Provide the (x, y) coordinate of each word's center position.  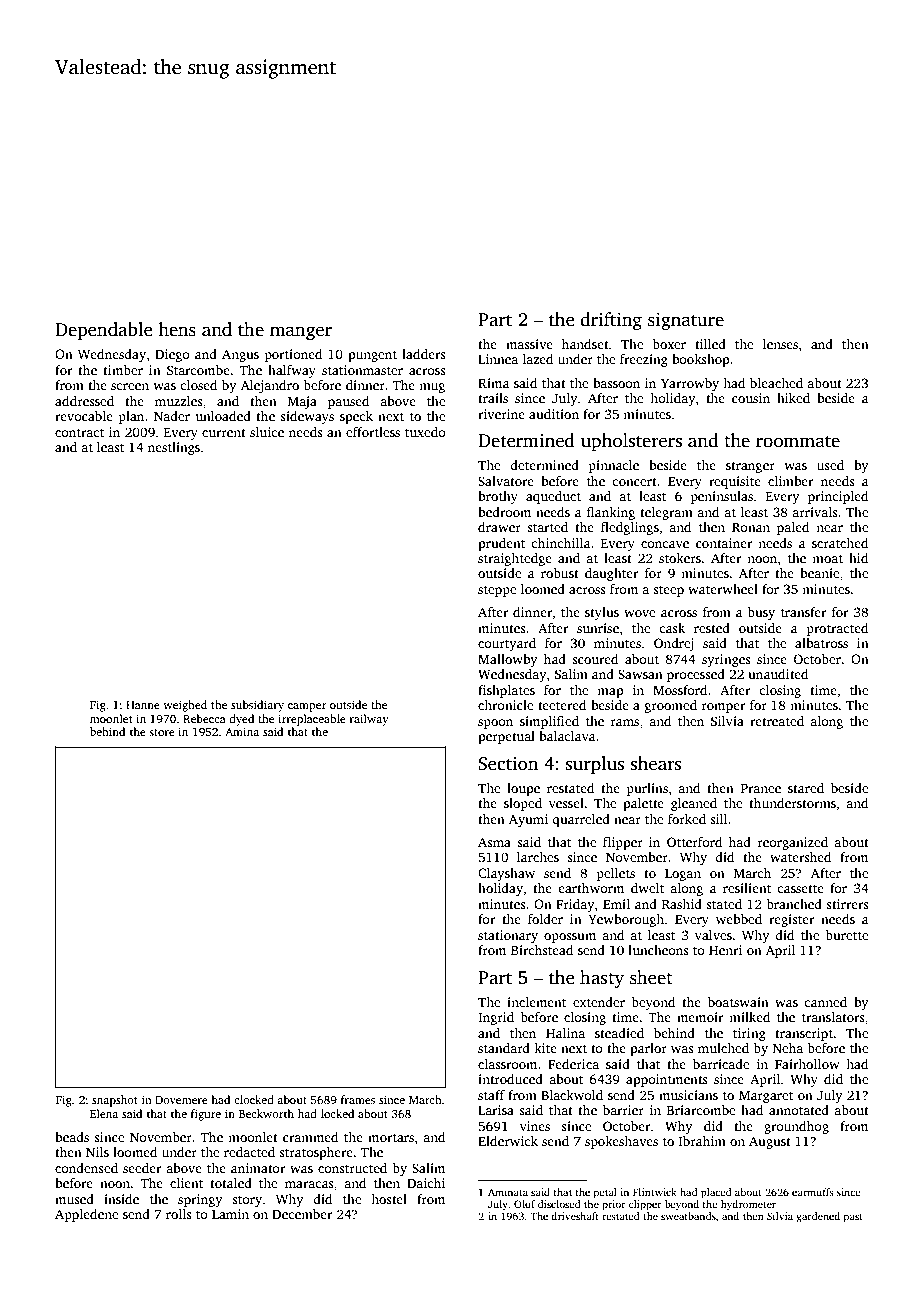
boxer (669, 344)
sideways (307, 417)
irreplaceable (312, 720)
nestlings (174, 448)
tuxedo (425, 432)
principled (838, 497)
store (162, 732)
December (302, 1214)
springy (200, 1200)
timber (123, 370)
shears (655, 763)
